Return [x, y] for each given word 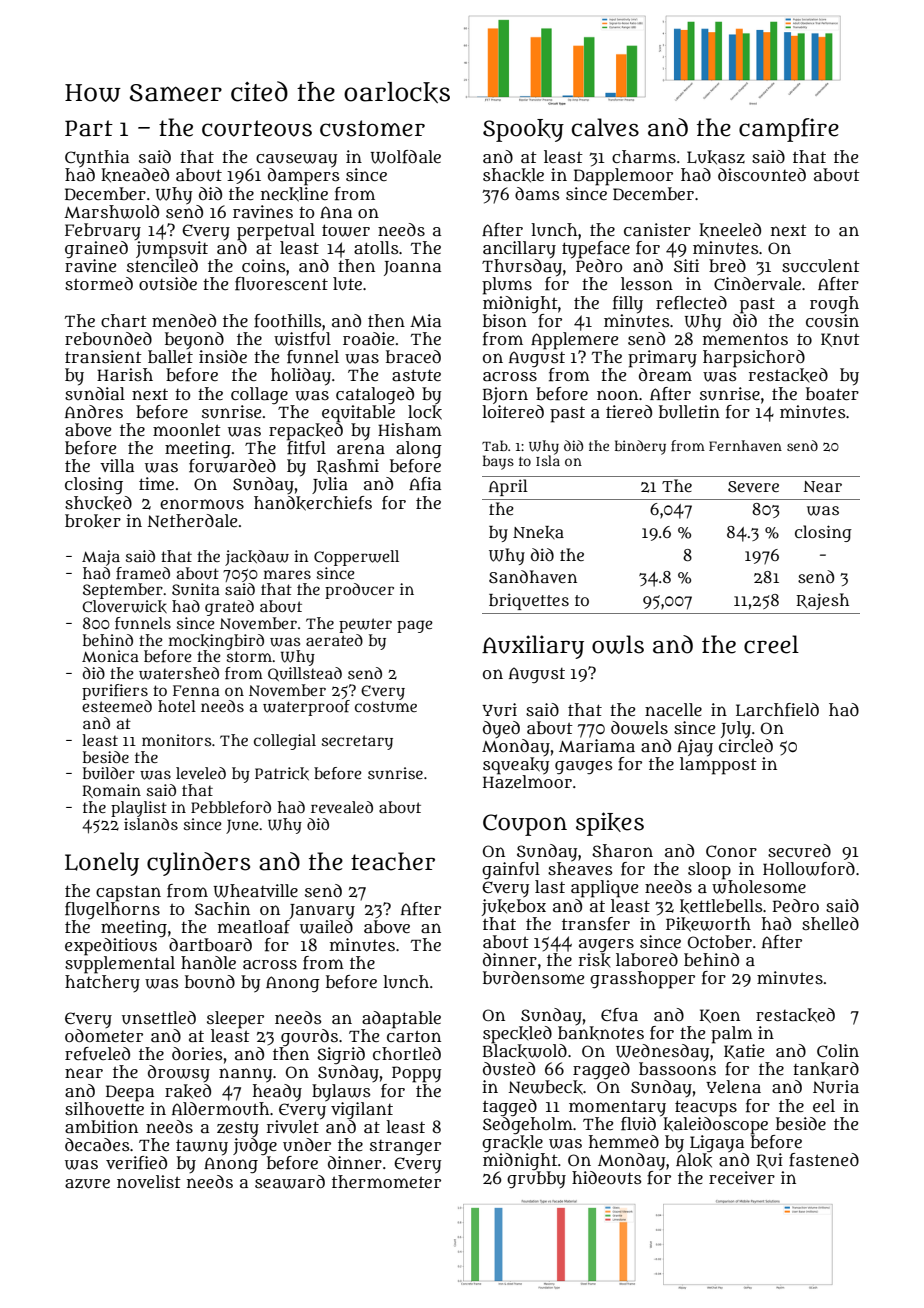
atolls [376, 247]
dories [197, 1053]
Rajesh [822, 601]
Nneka [538, 532]
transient [103, 356]
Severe [753, 486]
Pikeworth [708, 924]
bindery [640, 447]
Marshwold [111, 212]
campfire [789, 130]
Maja [101, 558]
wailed [326, 927]
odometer [104, 1035]
